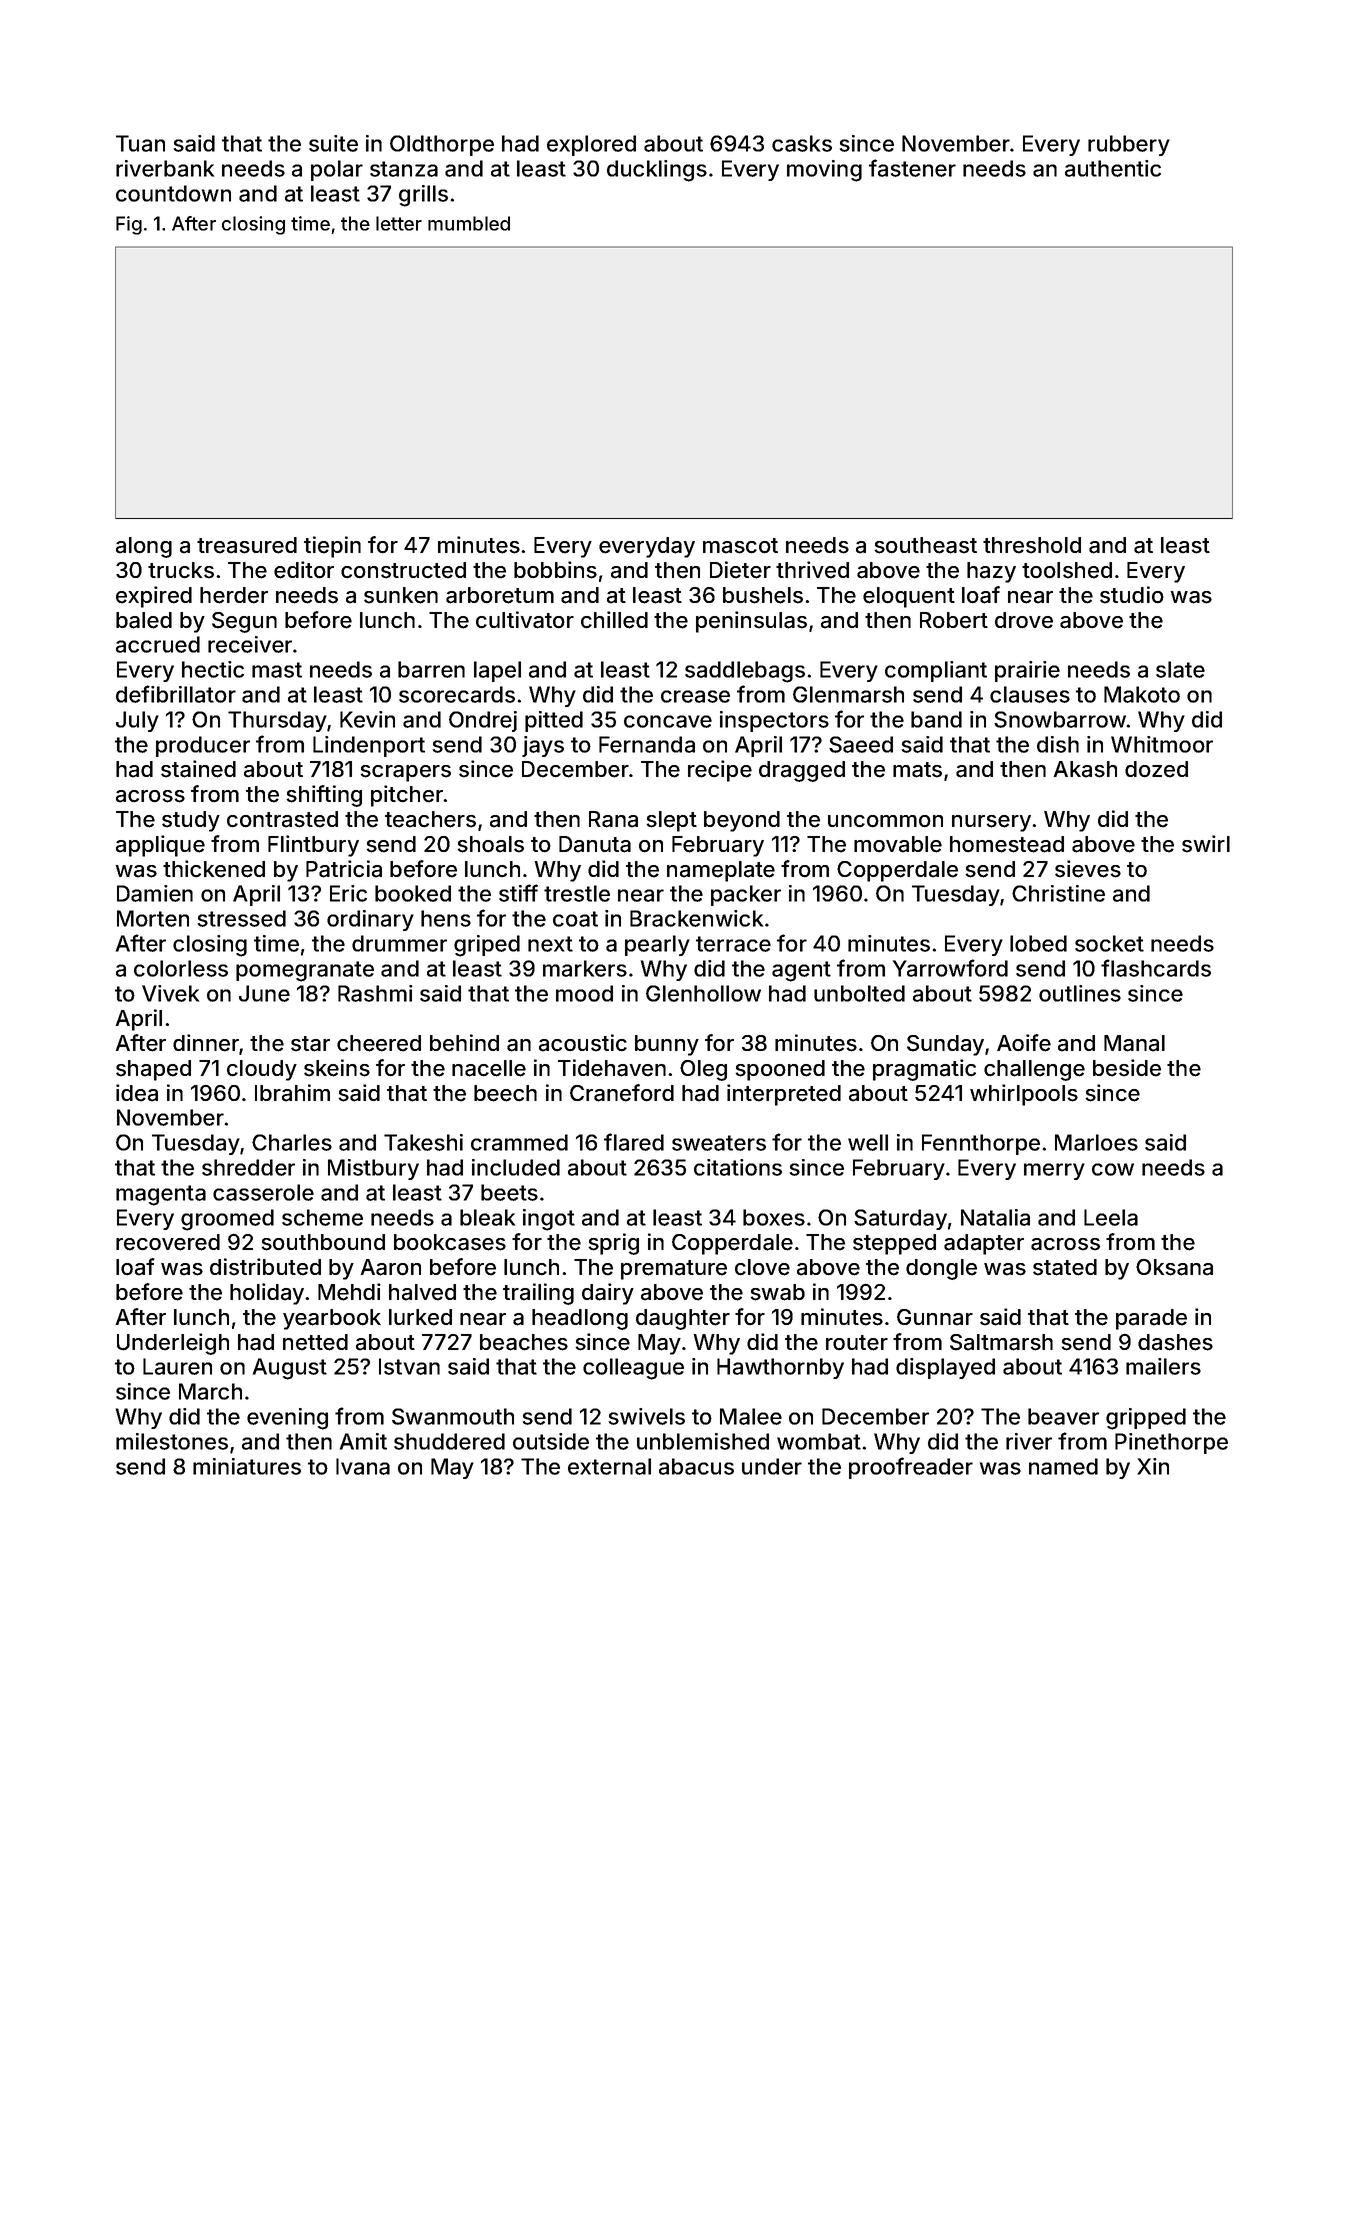 The width and height of the screenshot is (1348, 2221). What do you see at coordinates (1032, 545) in the screenshot?
I see `threshold` at bounding box center [1032, 545].
